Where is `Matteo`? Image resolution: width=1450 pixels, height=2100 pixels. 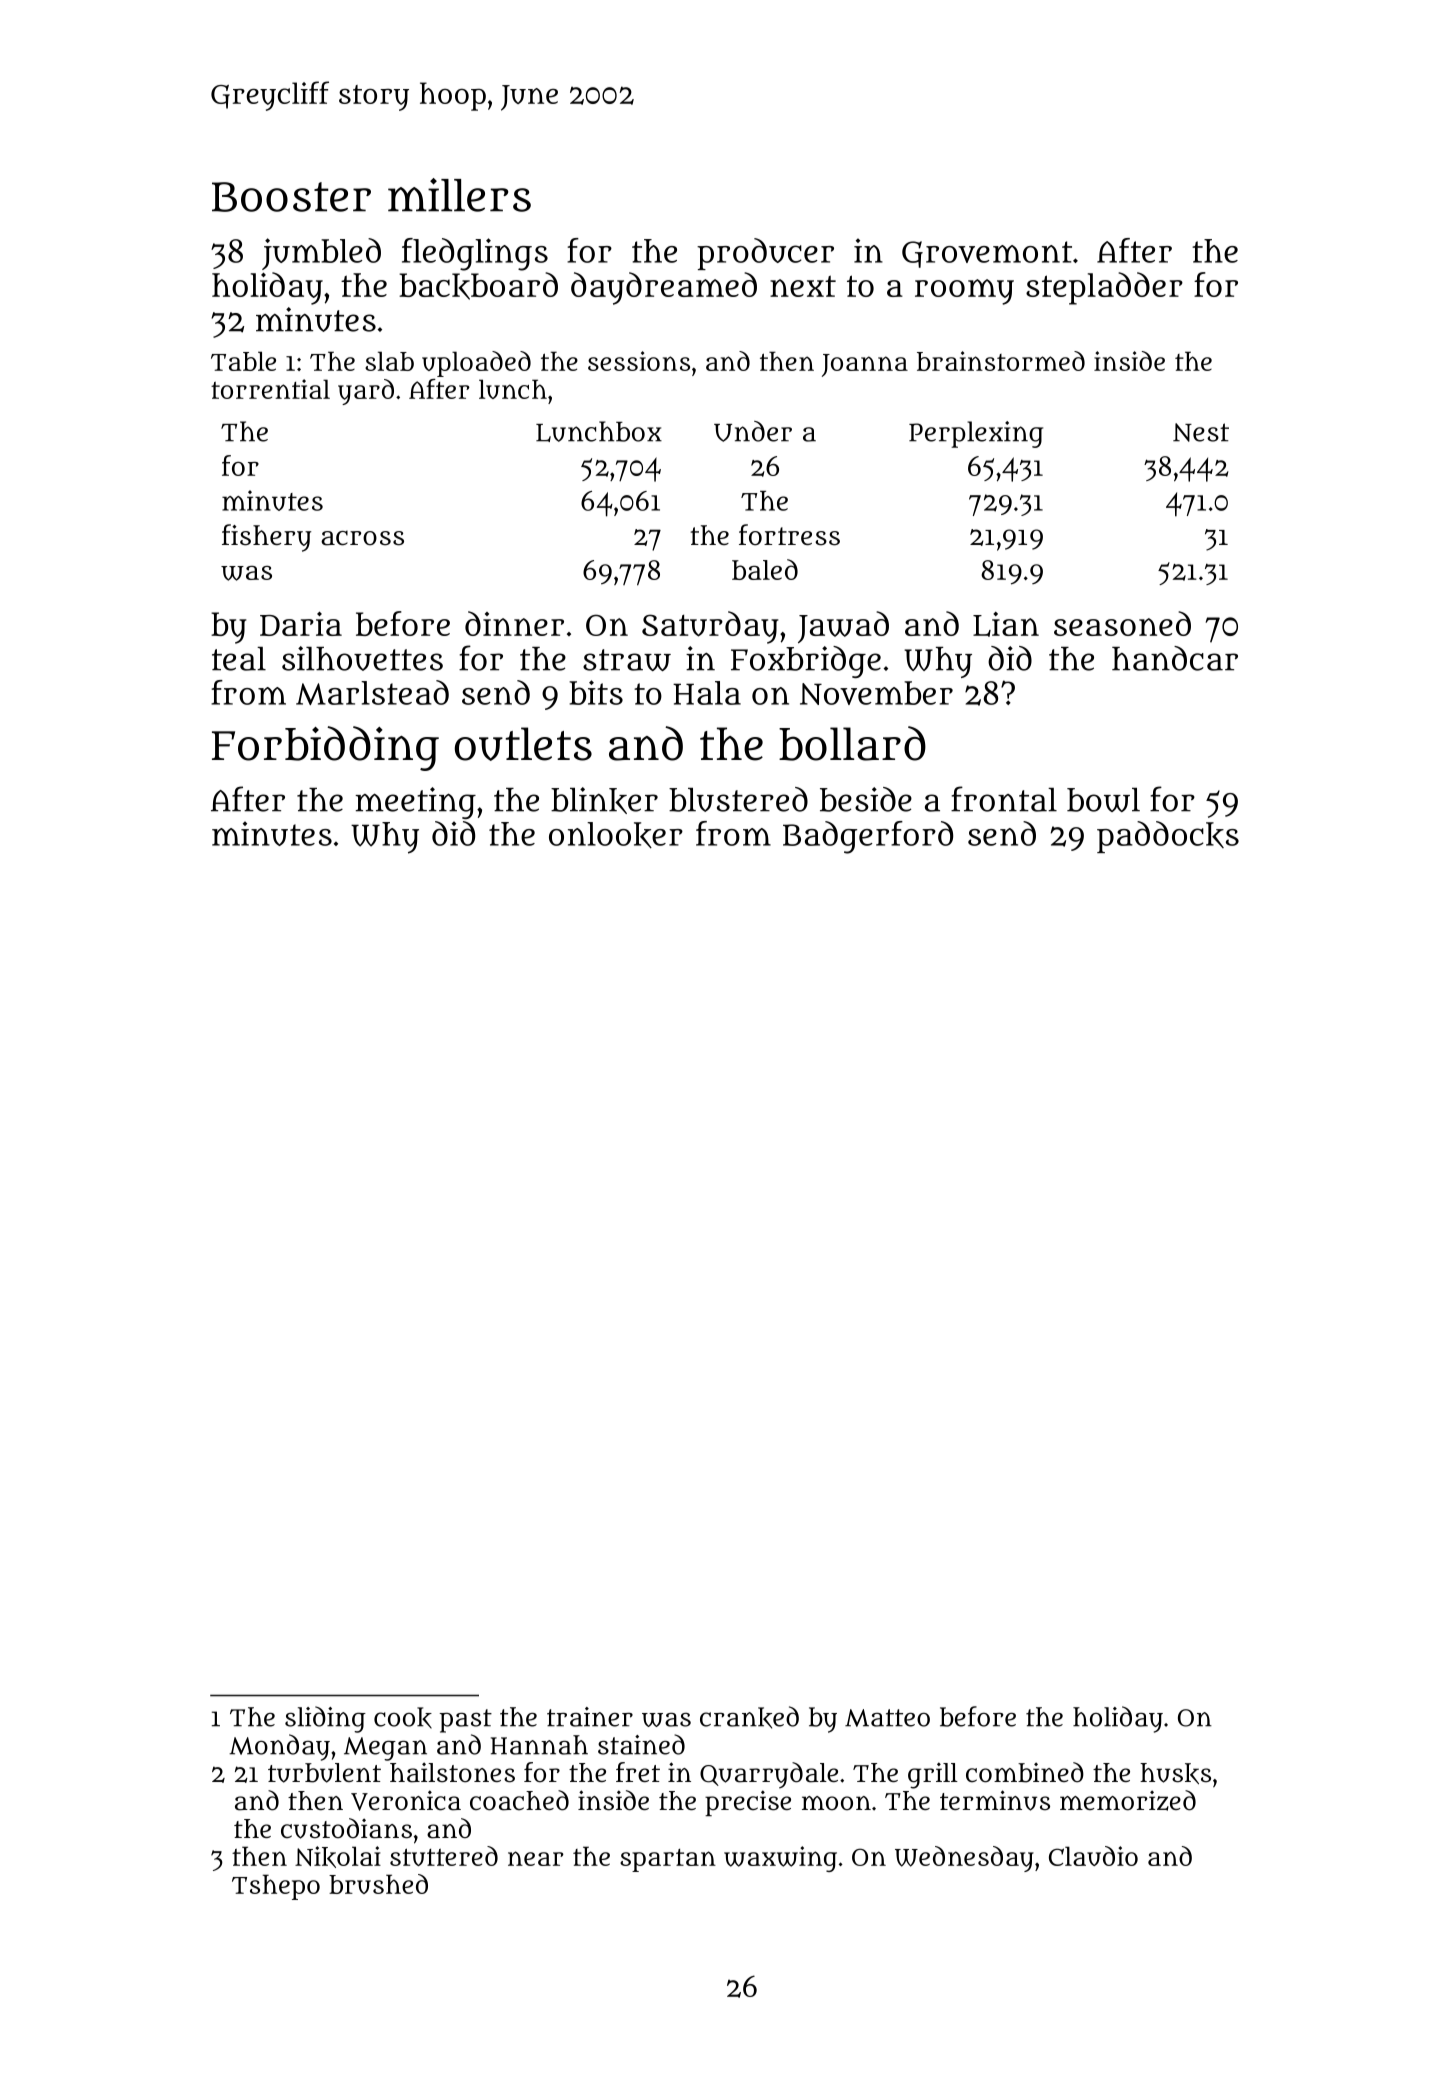
Matteo is located at coordinates (887, 1718).
